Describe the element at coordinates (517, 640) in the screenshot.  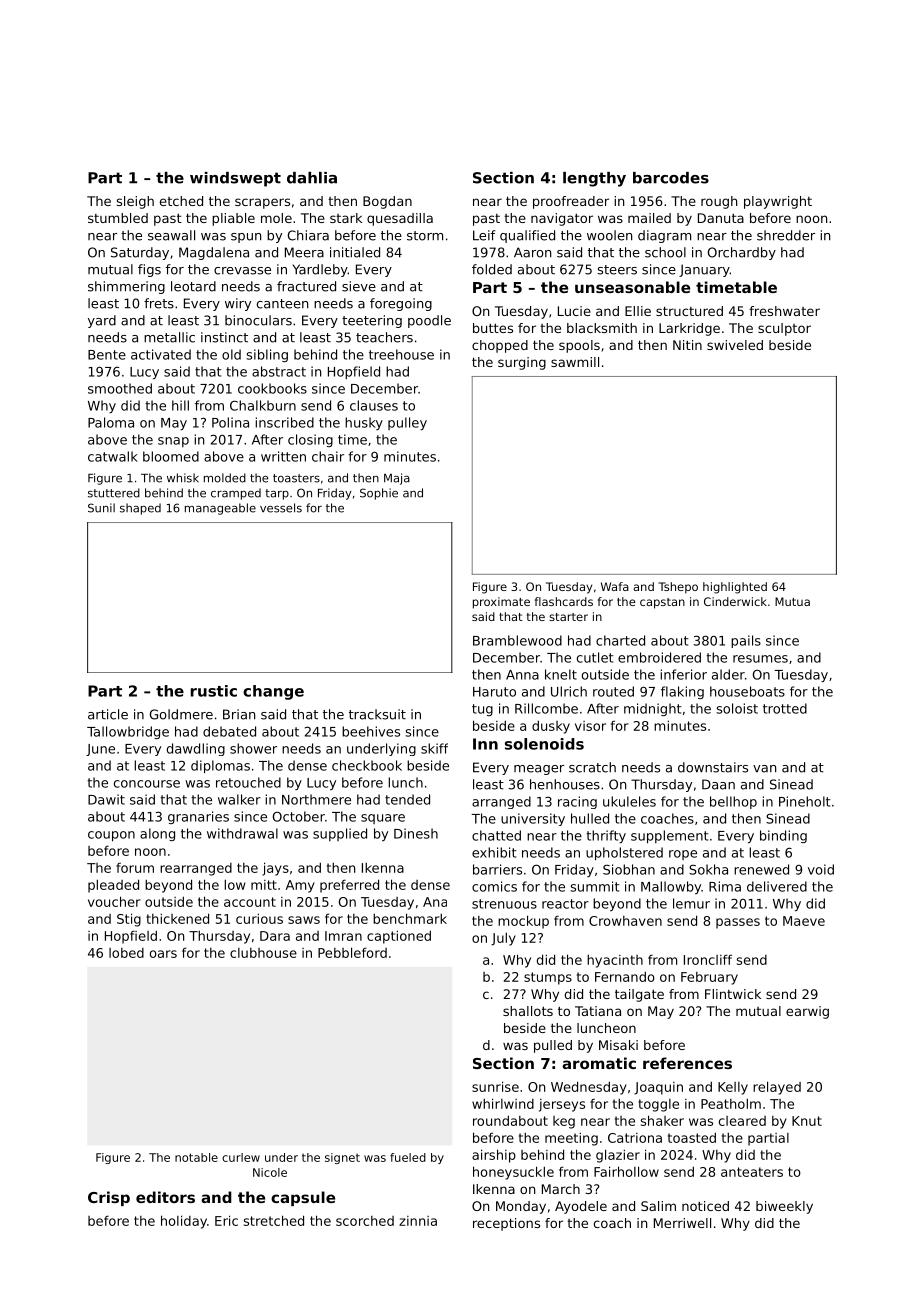
I see `Bramblewood` at that location.
